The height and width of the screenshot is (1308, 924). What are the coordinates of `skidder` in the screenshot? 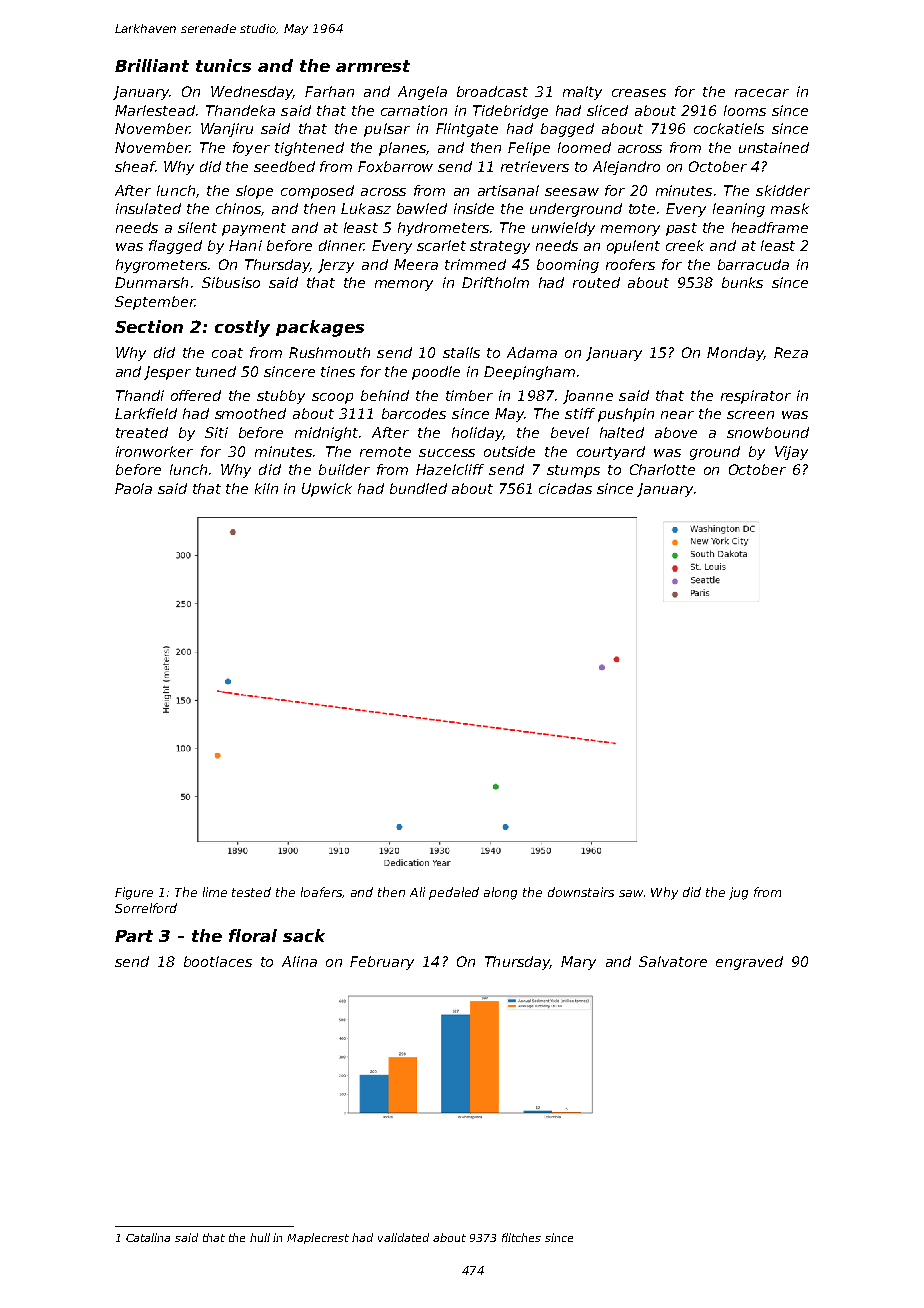 It's located at (783, 190).
